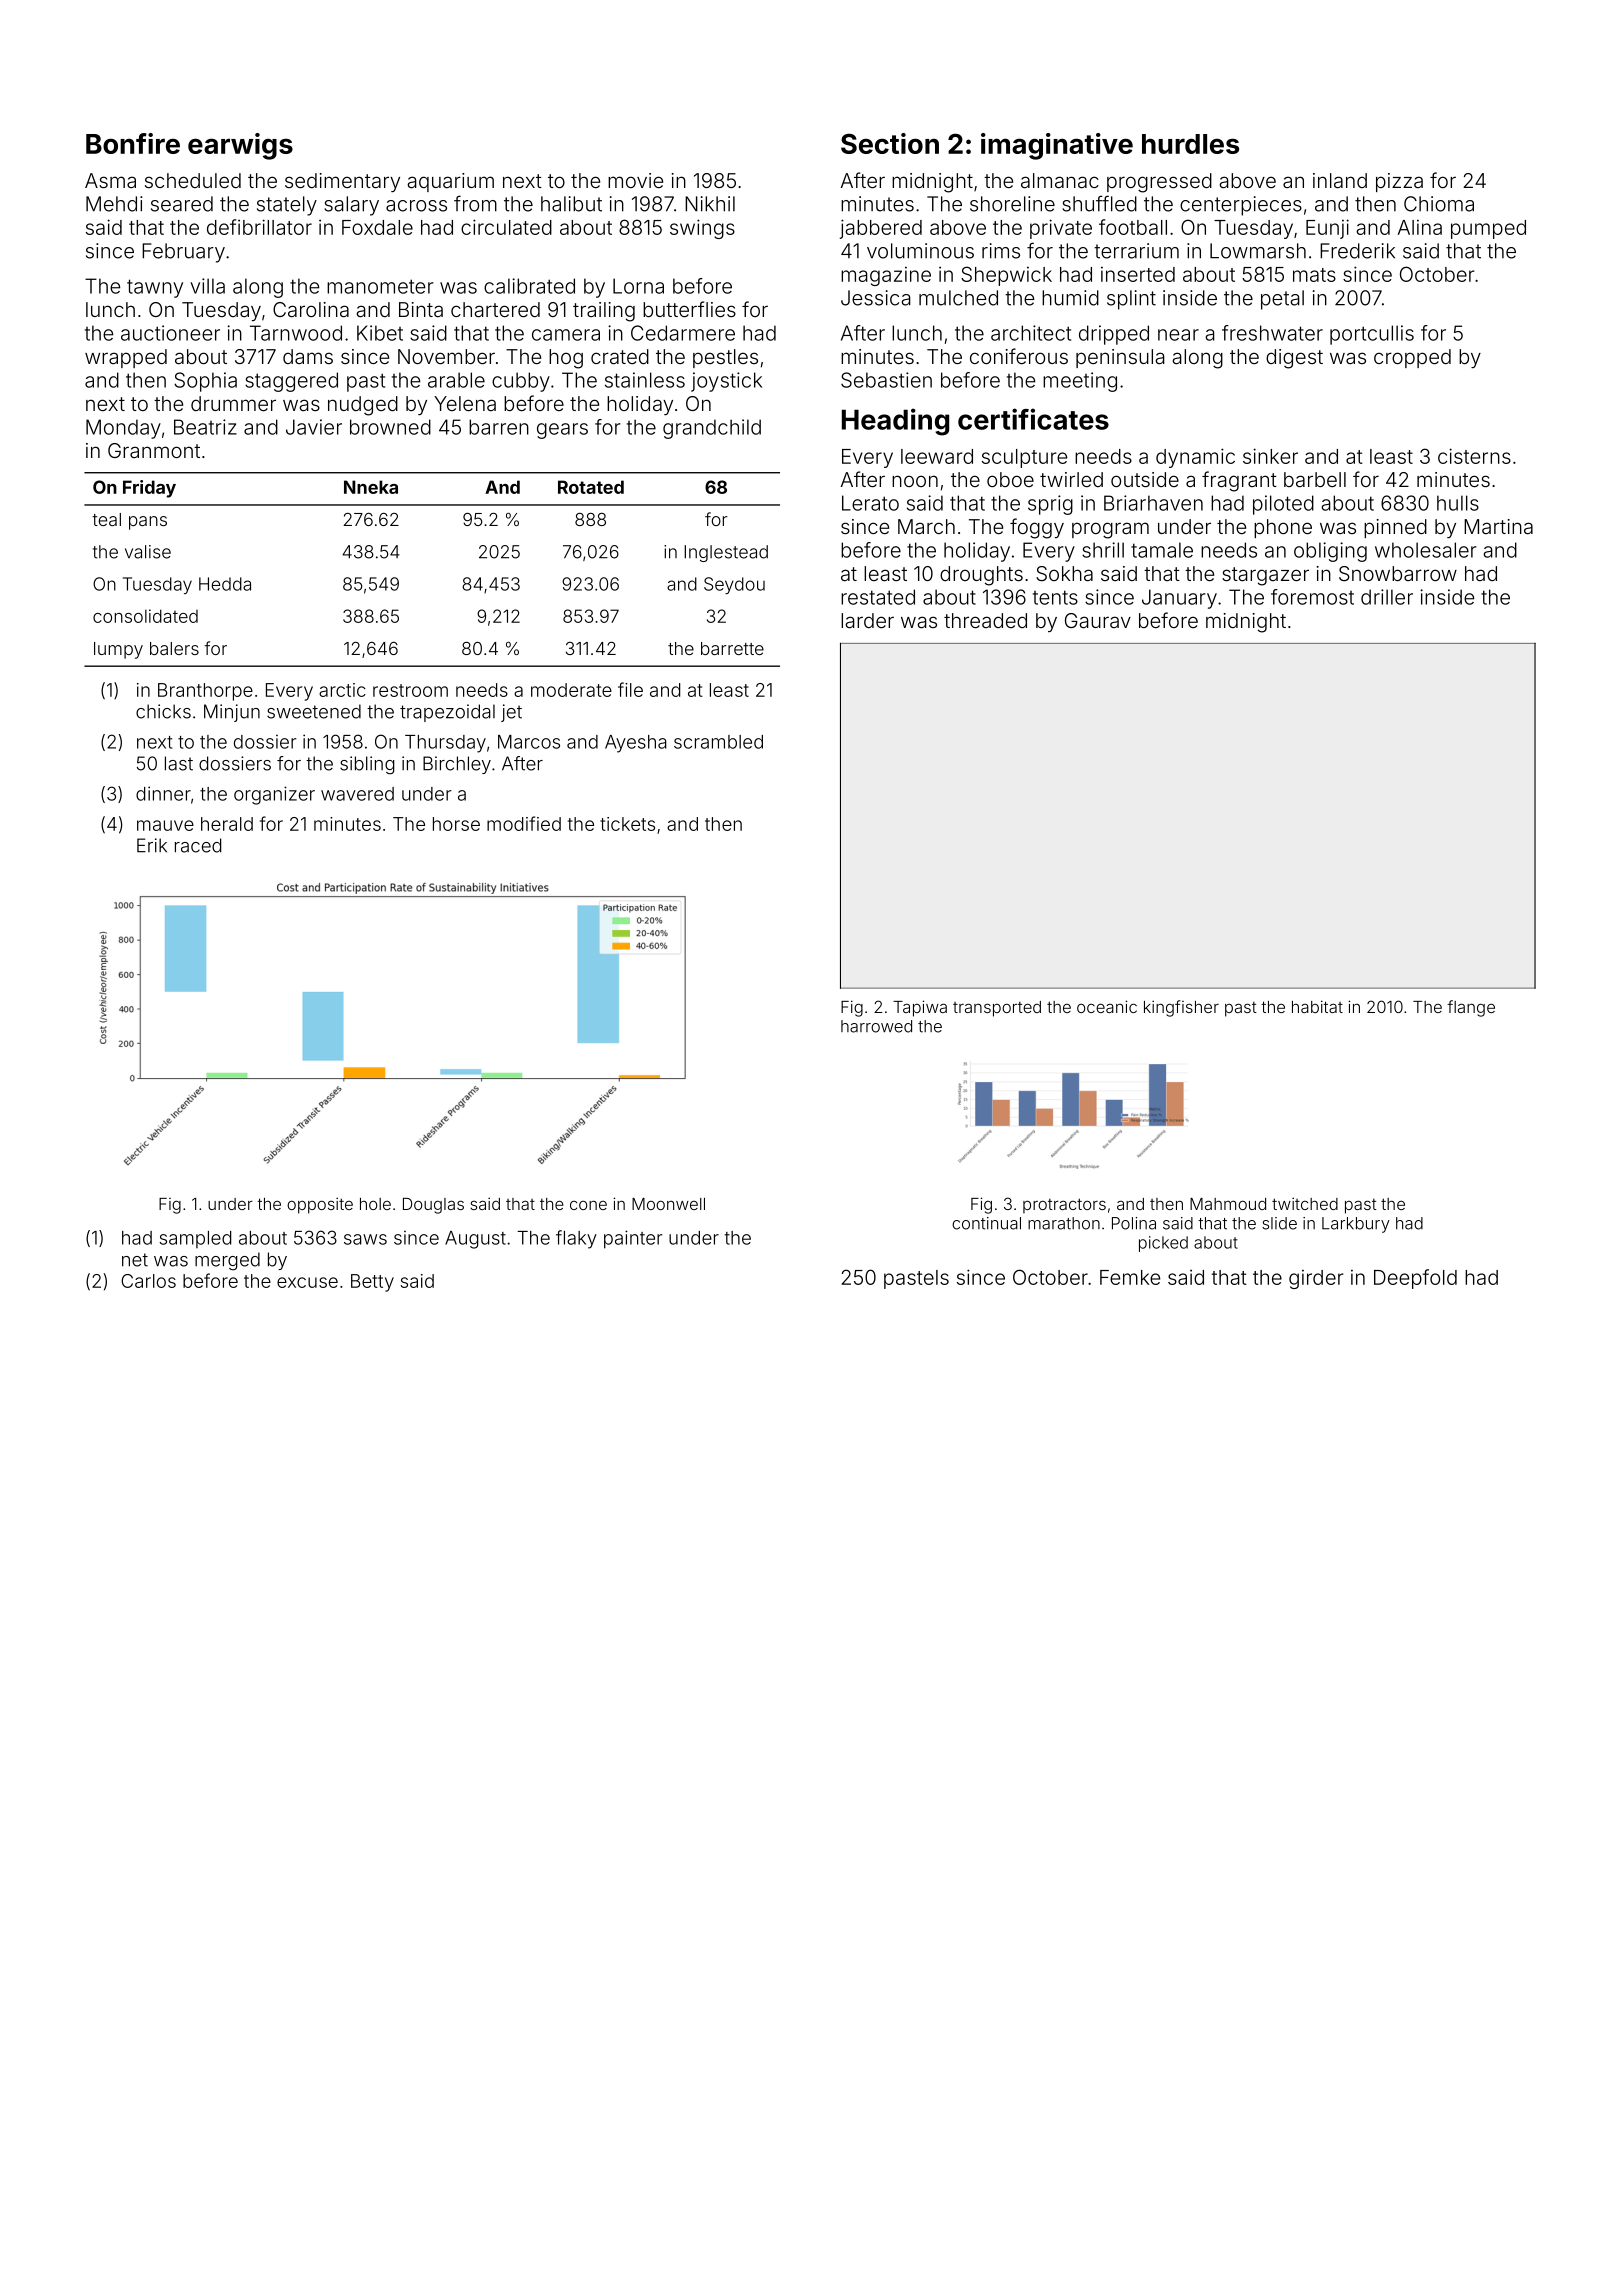 Image resolution: width=1620 pixels, height=2292 pixels. What do you see at coordinates (1181, 1008) in the image?
I see `kingfisher` at bounding box center [1181, 1008].
